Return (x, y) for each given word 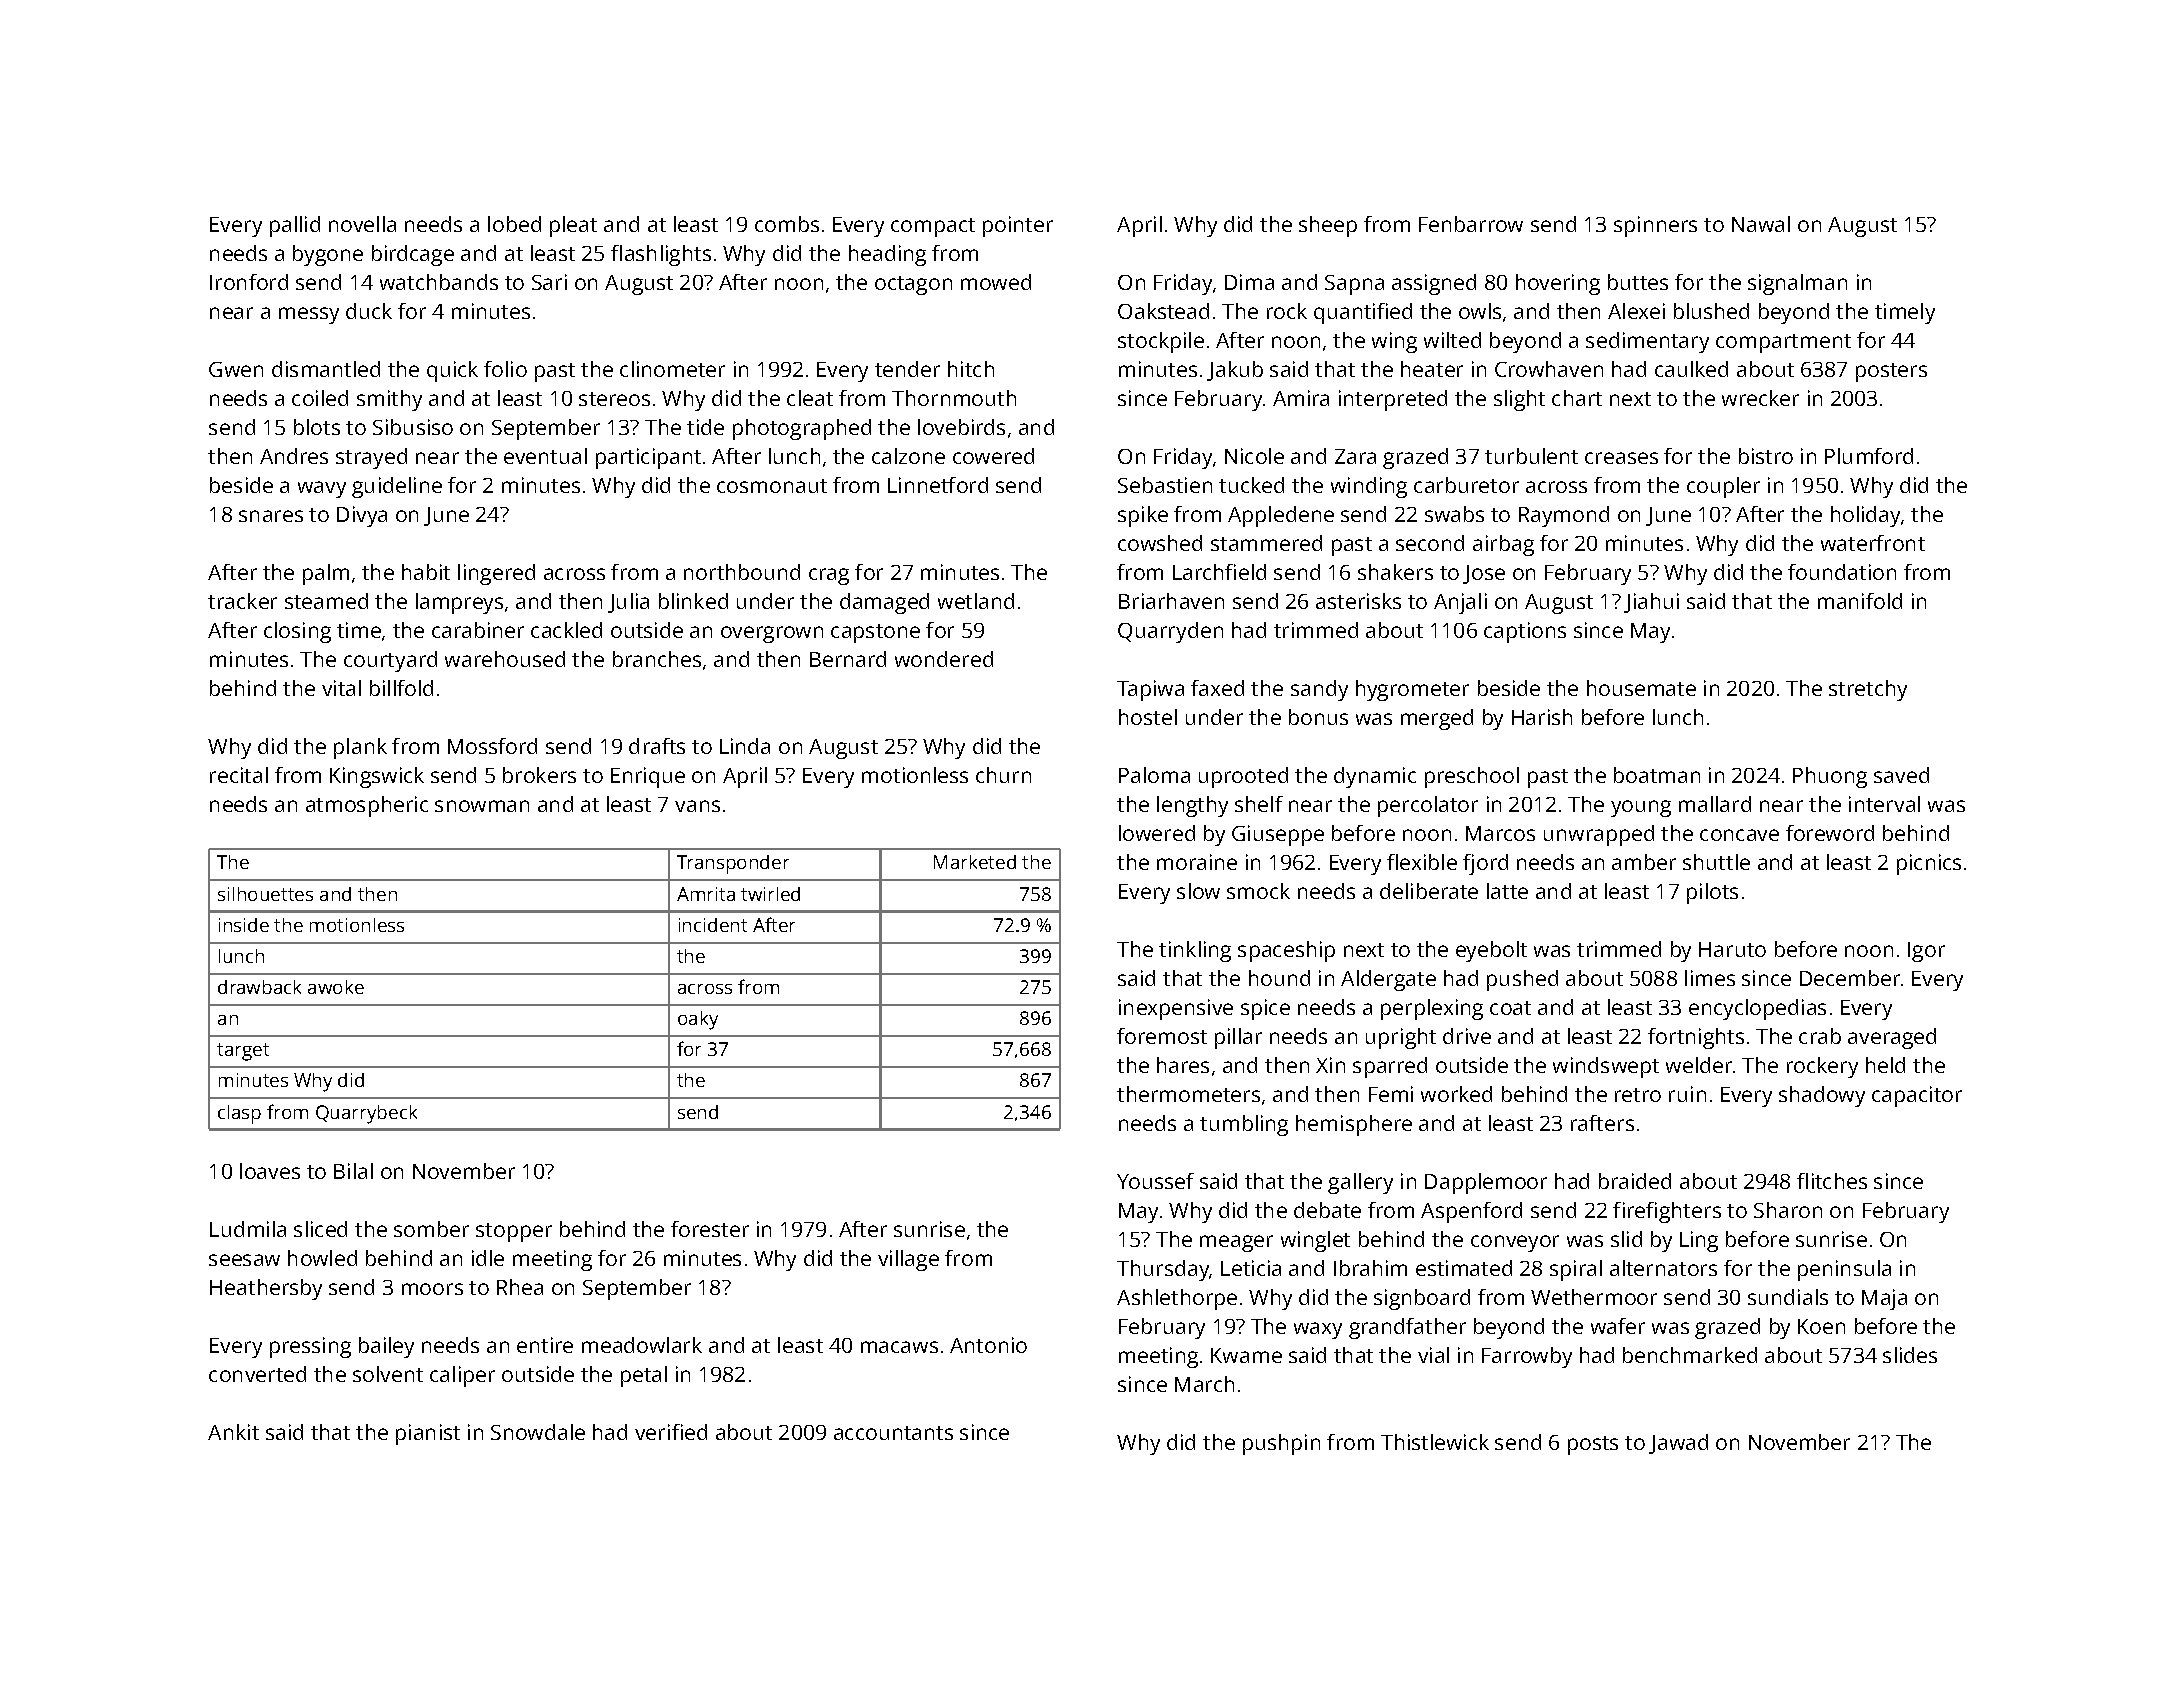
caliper (462, 1376)
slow (1198, 891)
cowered (993, 456)
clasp (239, 1114)
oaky (698, 1020)
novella (362, 224)
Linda (745, 746)
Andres (294, 456)
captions (1525, 632)
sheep (1328, 226)
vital (341, 688)
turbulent (1531, 456)
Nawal (1761, 224)
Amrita (706, 894)
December (1850, 978)
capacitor (1917, 1096)
